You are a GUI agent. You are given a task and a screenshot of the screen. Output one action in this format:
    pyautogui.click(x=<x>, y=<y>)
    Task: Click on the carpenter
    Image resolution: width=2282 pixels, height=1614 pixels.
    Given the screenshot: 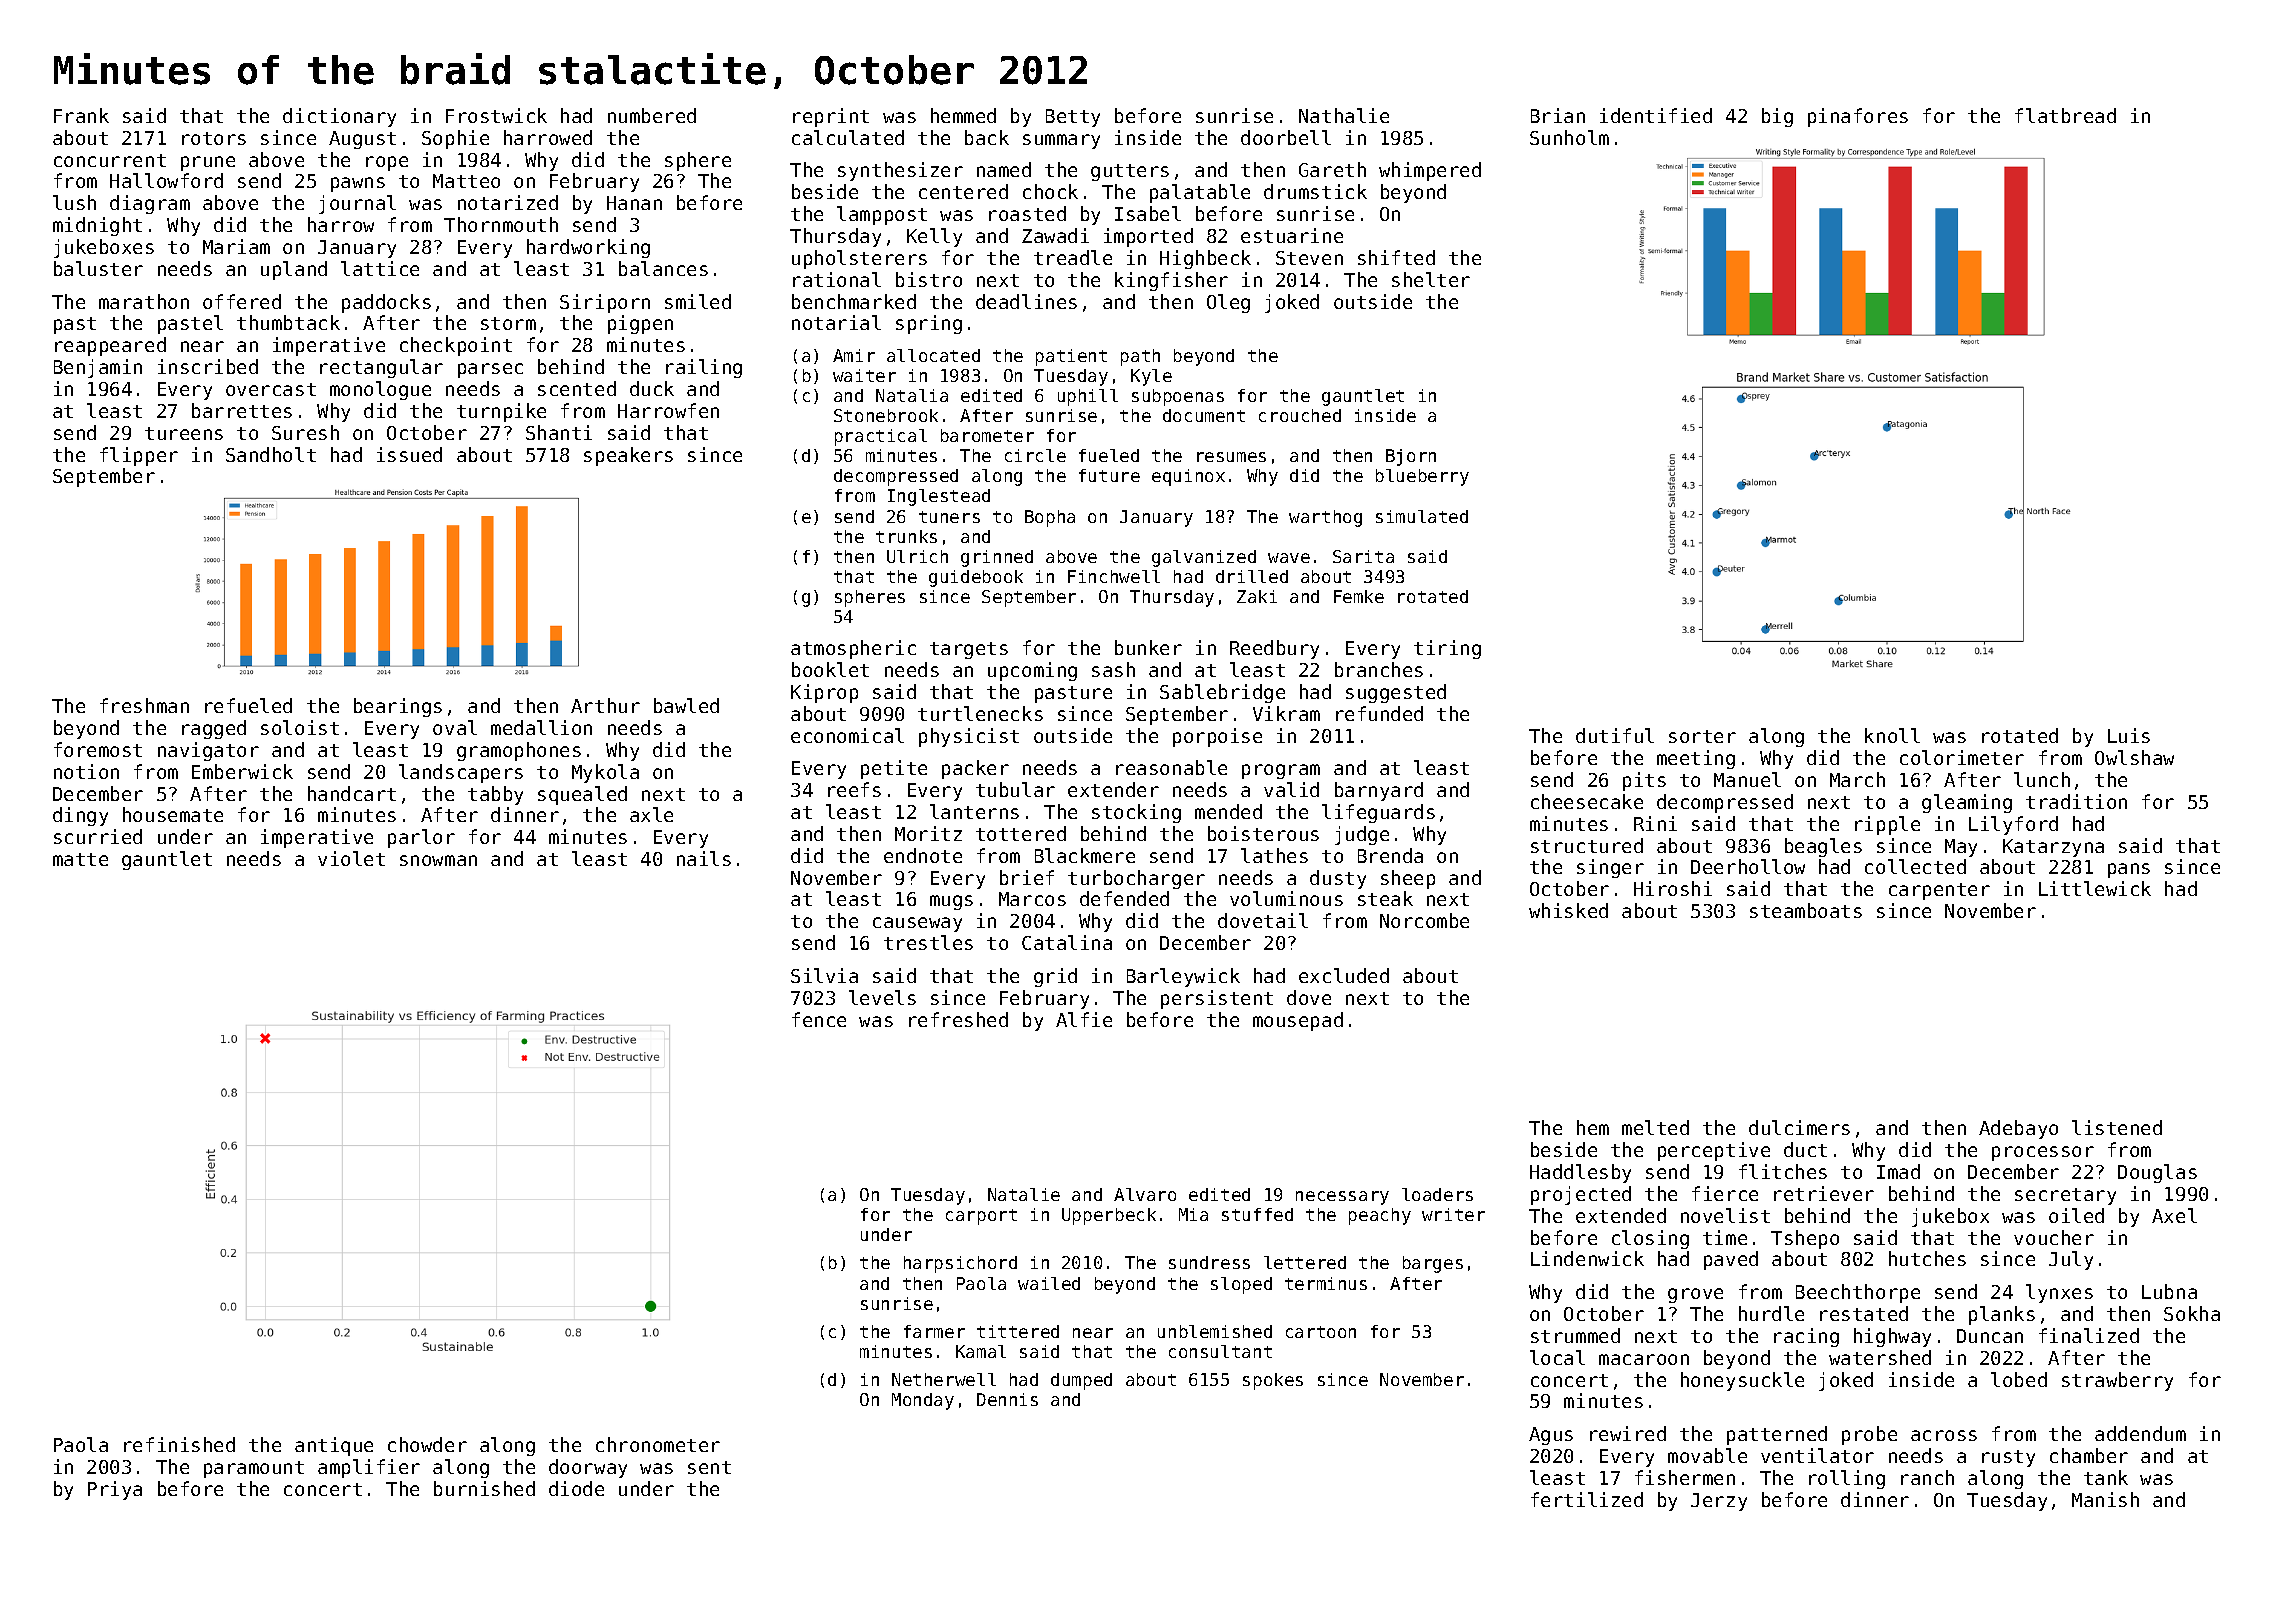 What is the action you would take?
    pyautogui.click(x=1939, y=891)
